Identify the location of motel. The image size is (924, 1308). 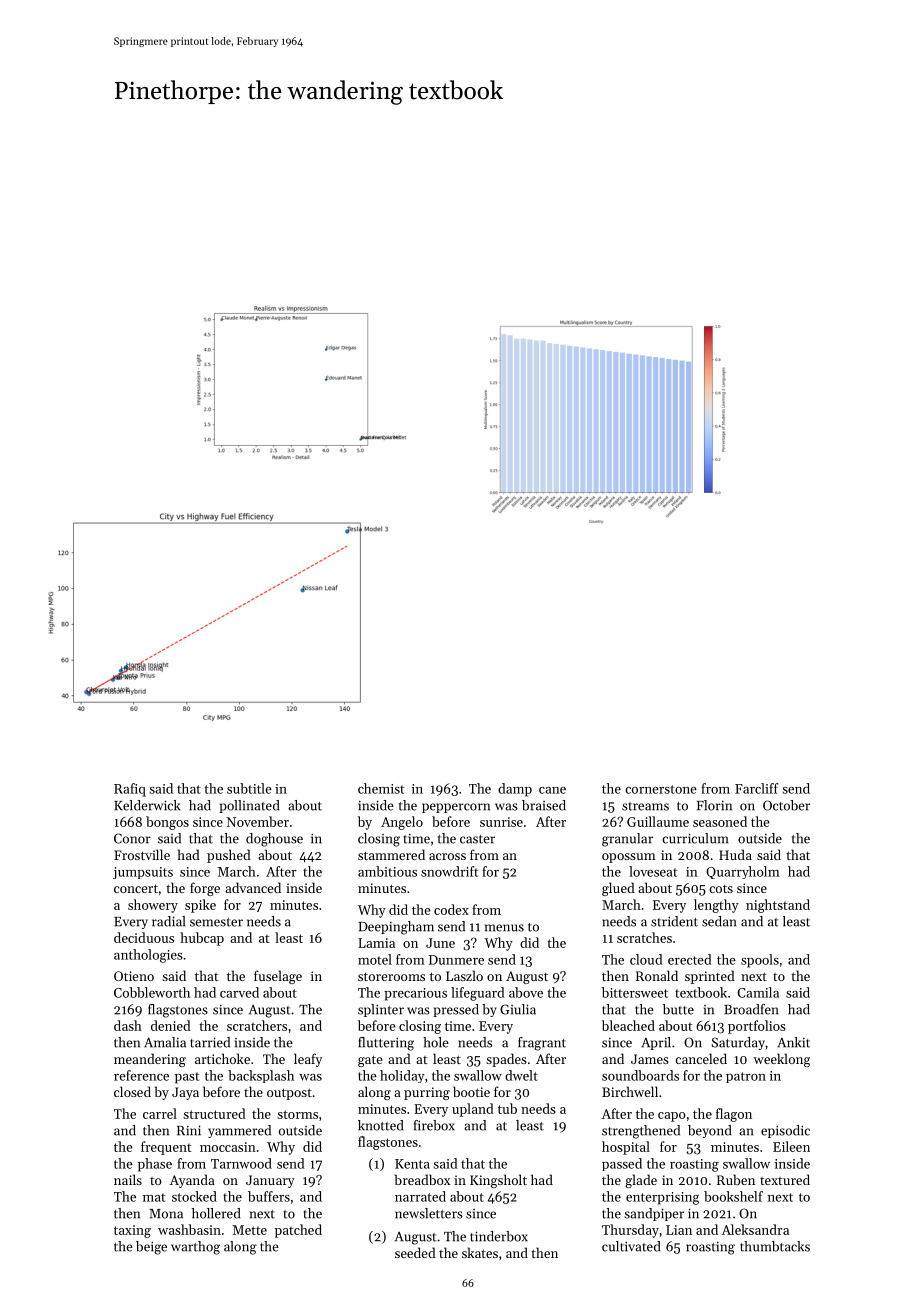
(375, 959).
